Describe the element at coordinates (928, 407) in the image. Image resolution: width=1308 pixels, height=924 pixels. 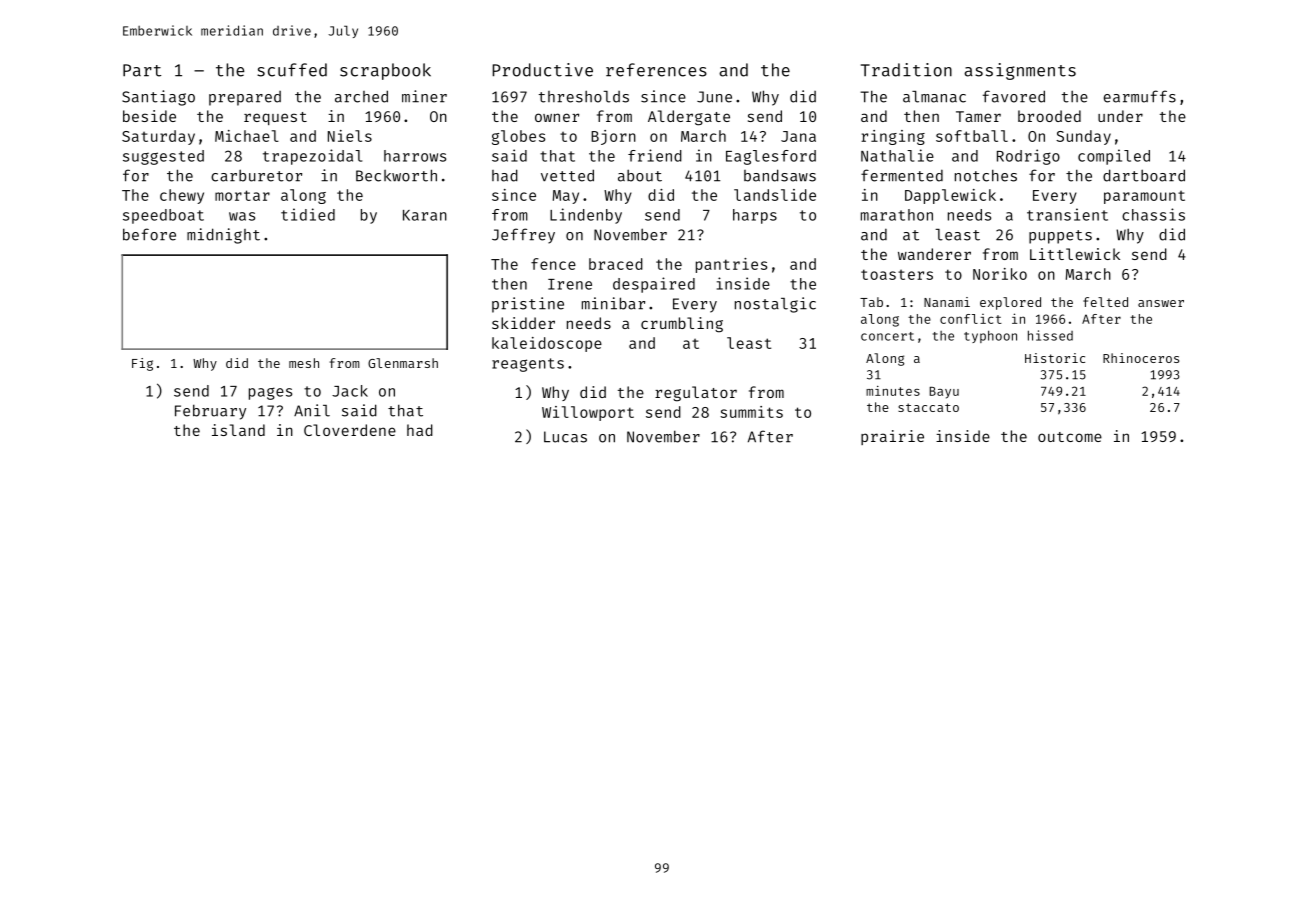
I see `staccato` at that location.
